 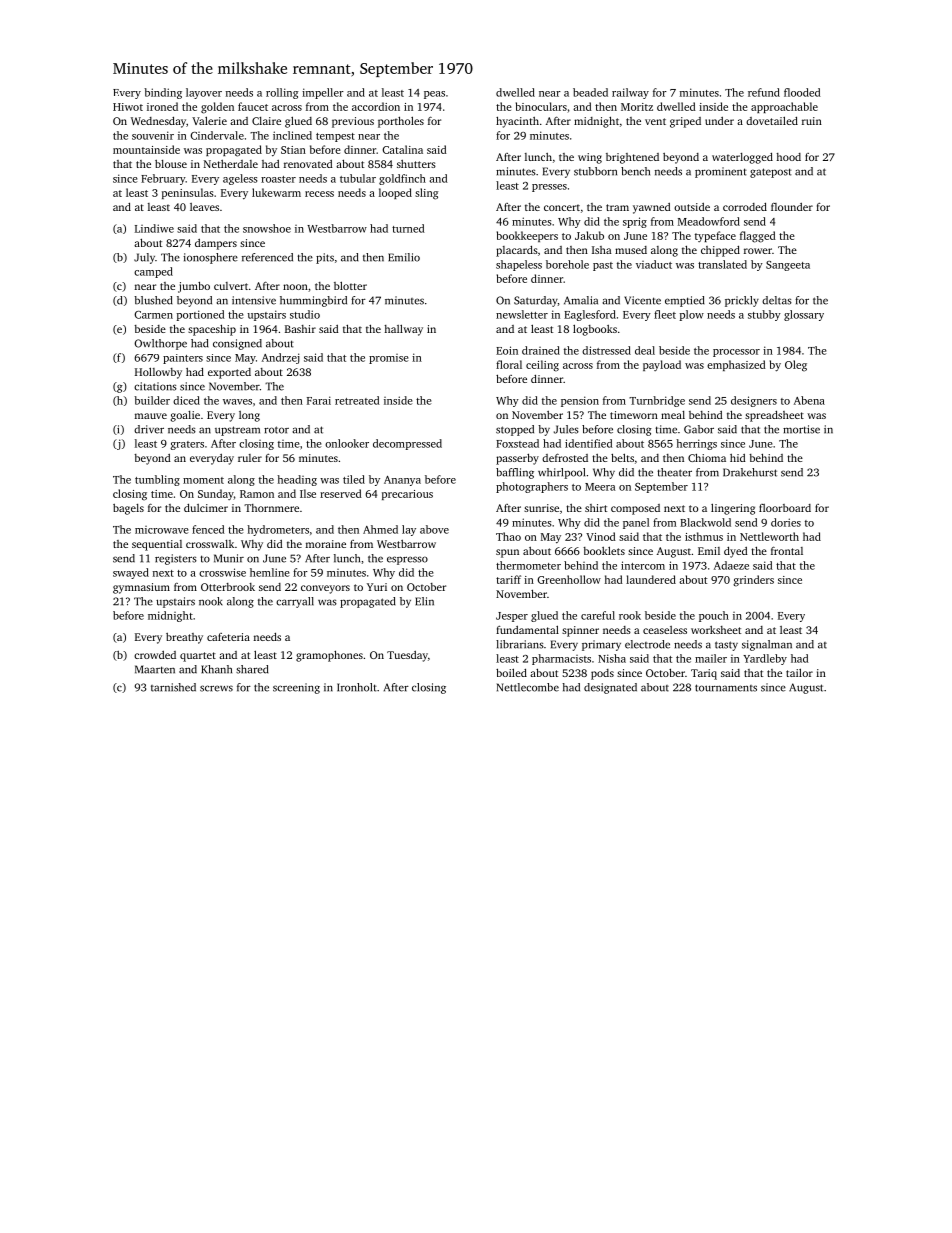 What do you see at coordinates (173, 687) in the screenshot?
I see `tarnished` at bounding box center [173, 687].
